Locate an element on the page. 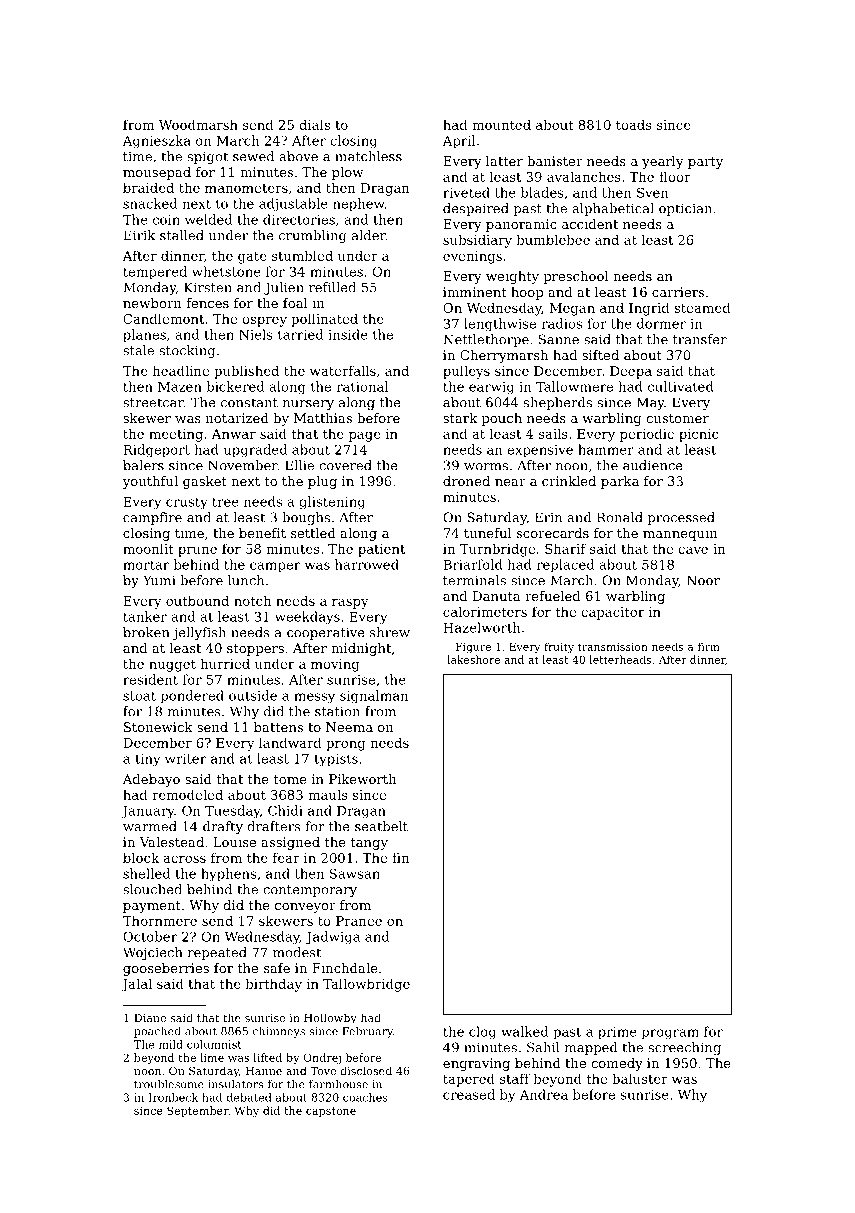 The height and width of the image is (1213, 855). gasket is located at coordinates (205, 482).
